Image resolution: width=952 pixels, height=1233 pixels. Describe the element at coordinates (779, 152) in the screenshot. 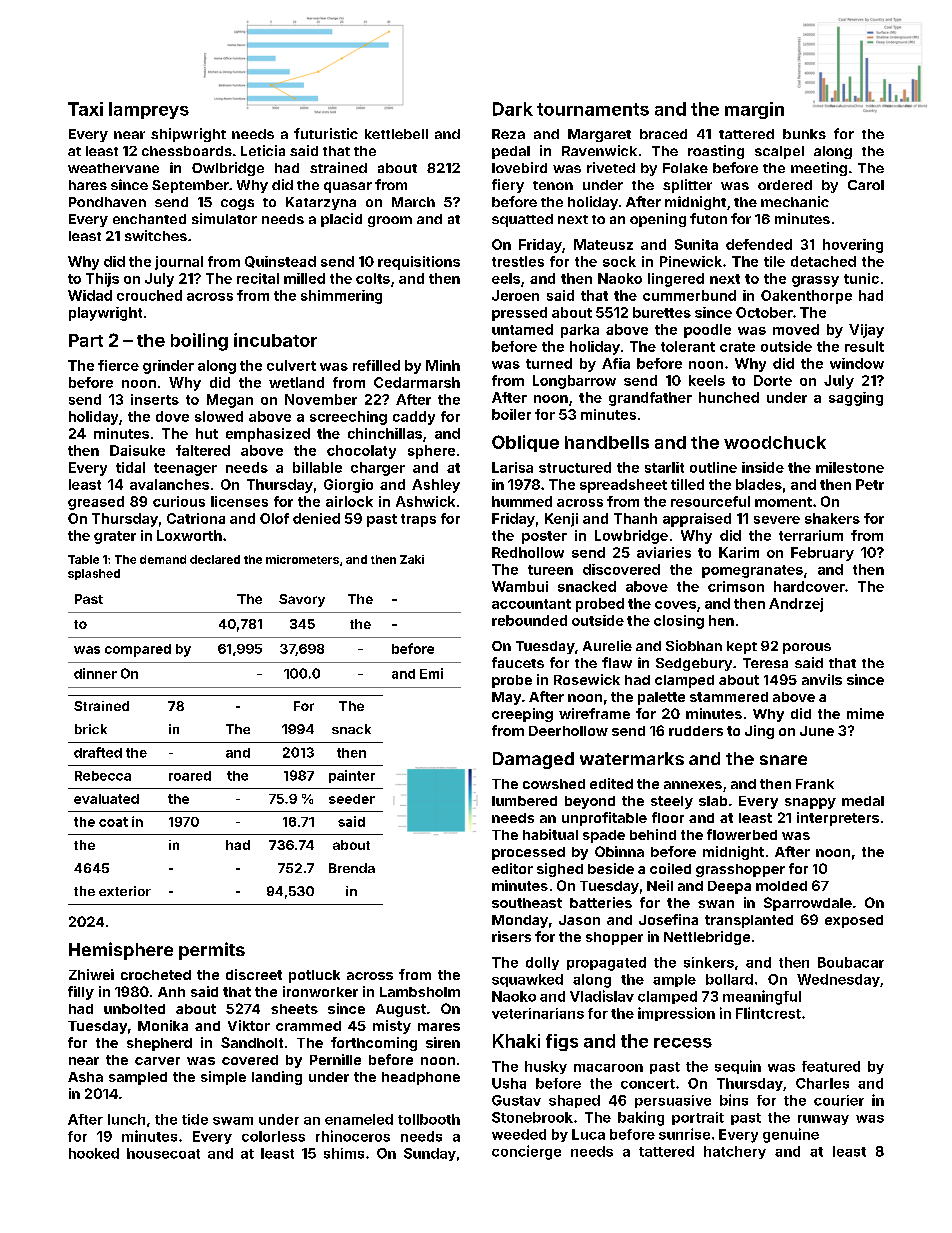

I see `scalpel` at that location.
